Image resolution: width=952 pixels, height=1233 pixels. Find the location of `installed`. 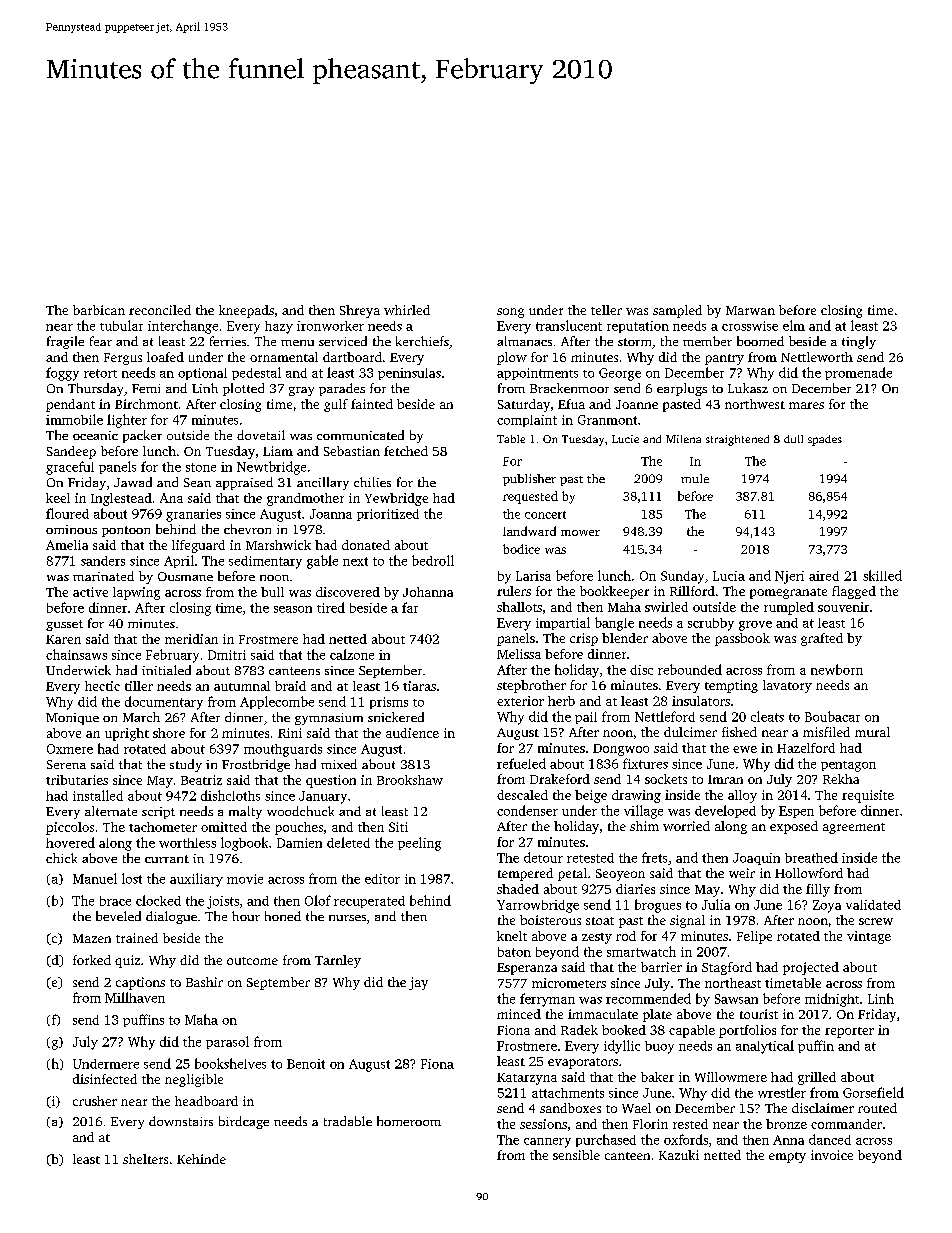

installed is located at coordinates (98, 795).
